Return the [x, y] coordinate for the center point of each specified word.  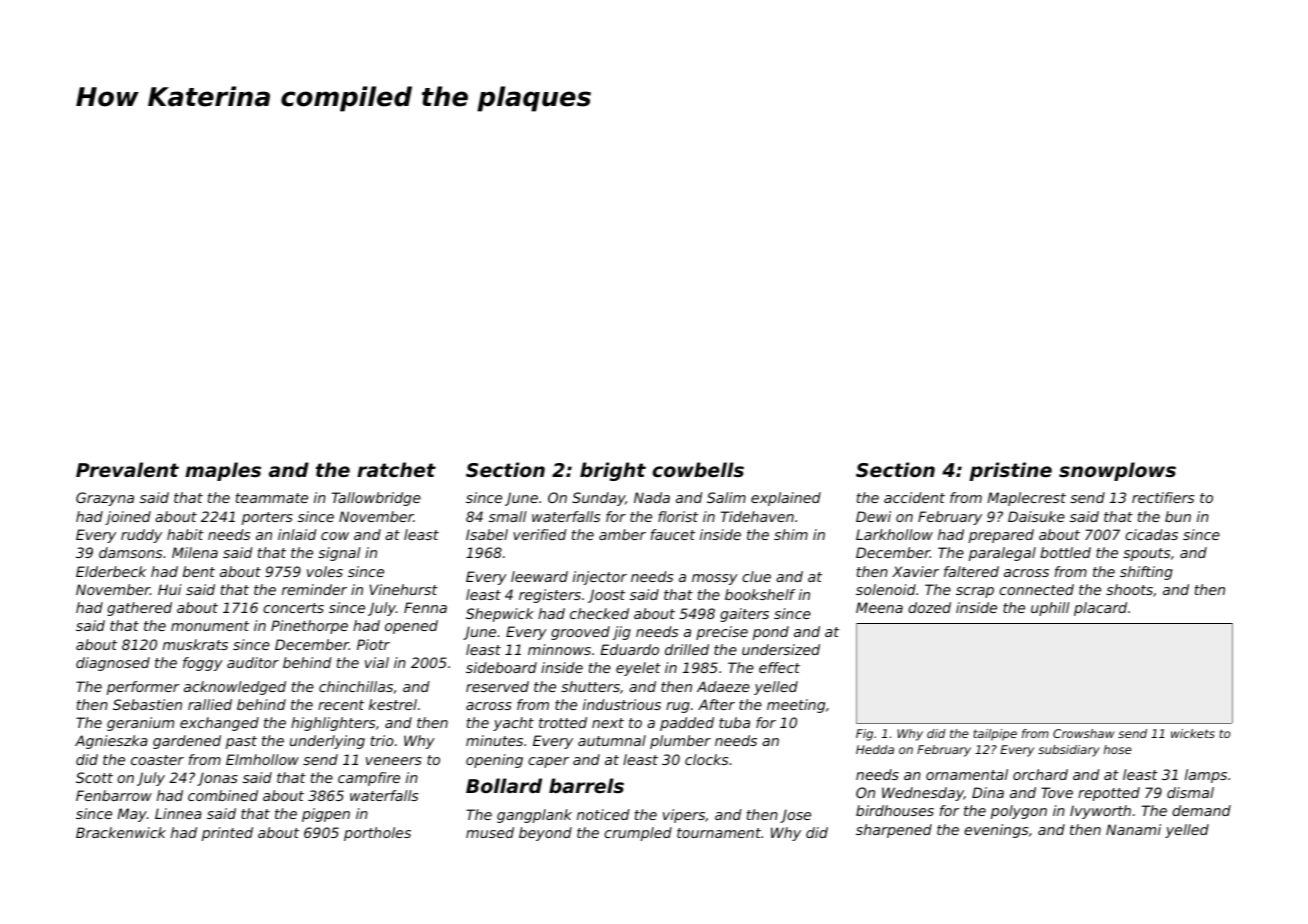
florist [678, 516]
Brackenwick [121, 832]
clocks [706, 759]
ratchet [396, 469]
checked [599, 613]
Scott [94, 777]
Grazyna [105, 499]
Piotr [373, 644]
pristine [1010, 471]
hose [1118, 749]
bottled [1065, 552]
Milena [195, 552]
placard [1100, 609]
